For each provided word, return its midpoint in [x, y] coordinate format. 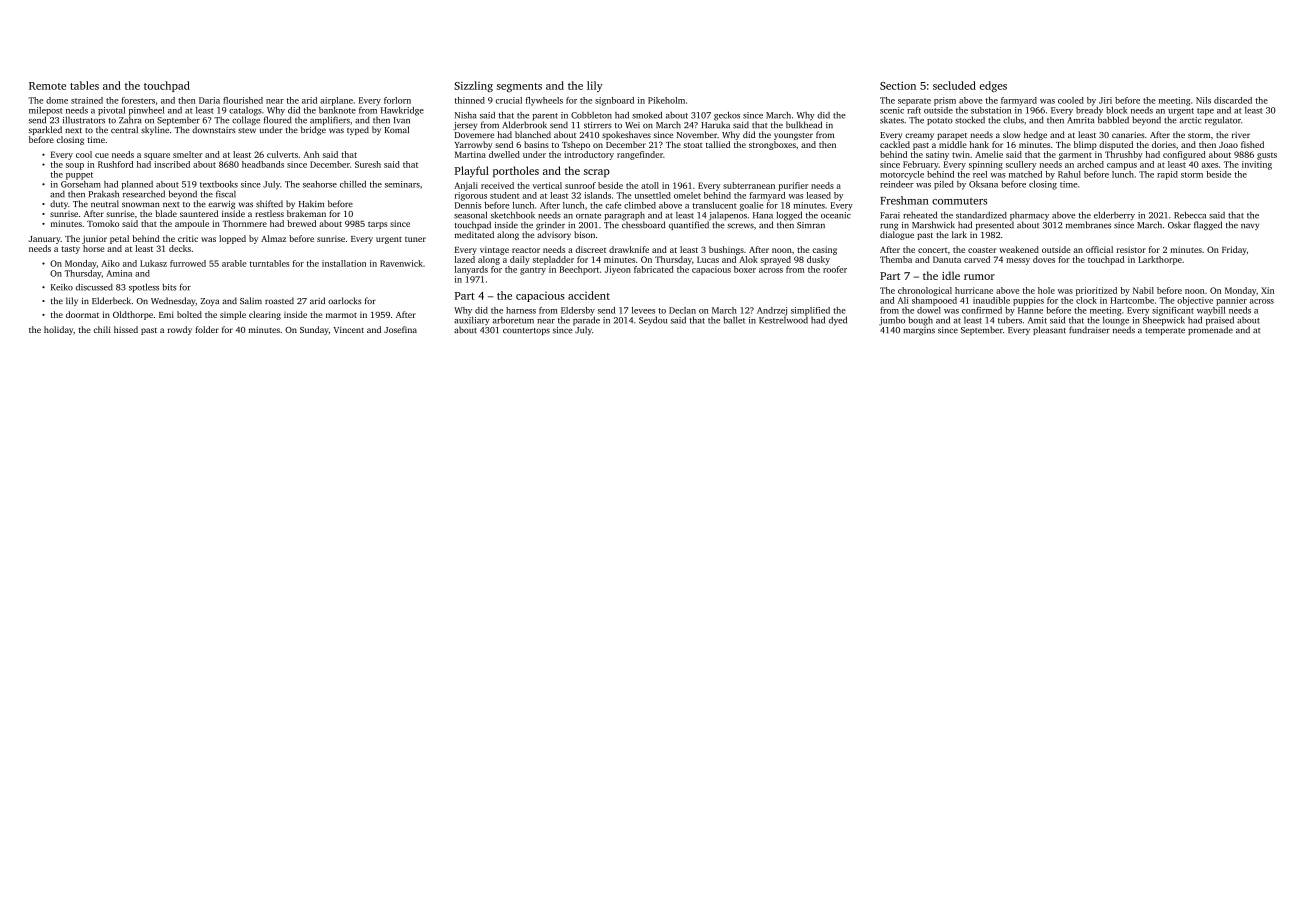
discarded [1233, 100]
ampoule [192, 224]
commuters [959, 201]
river [1241, 135]
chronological [925, 291]
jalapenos [728, 216]
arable [234, 263]
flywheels [544, 101]
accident [589, 295]
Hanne [1030, 310]
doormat [82, 314]
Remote [47, 86]
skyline [155, 130]
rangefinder [640, 155]
